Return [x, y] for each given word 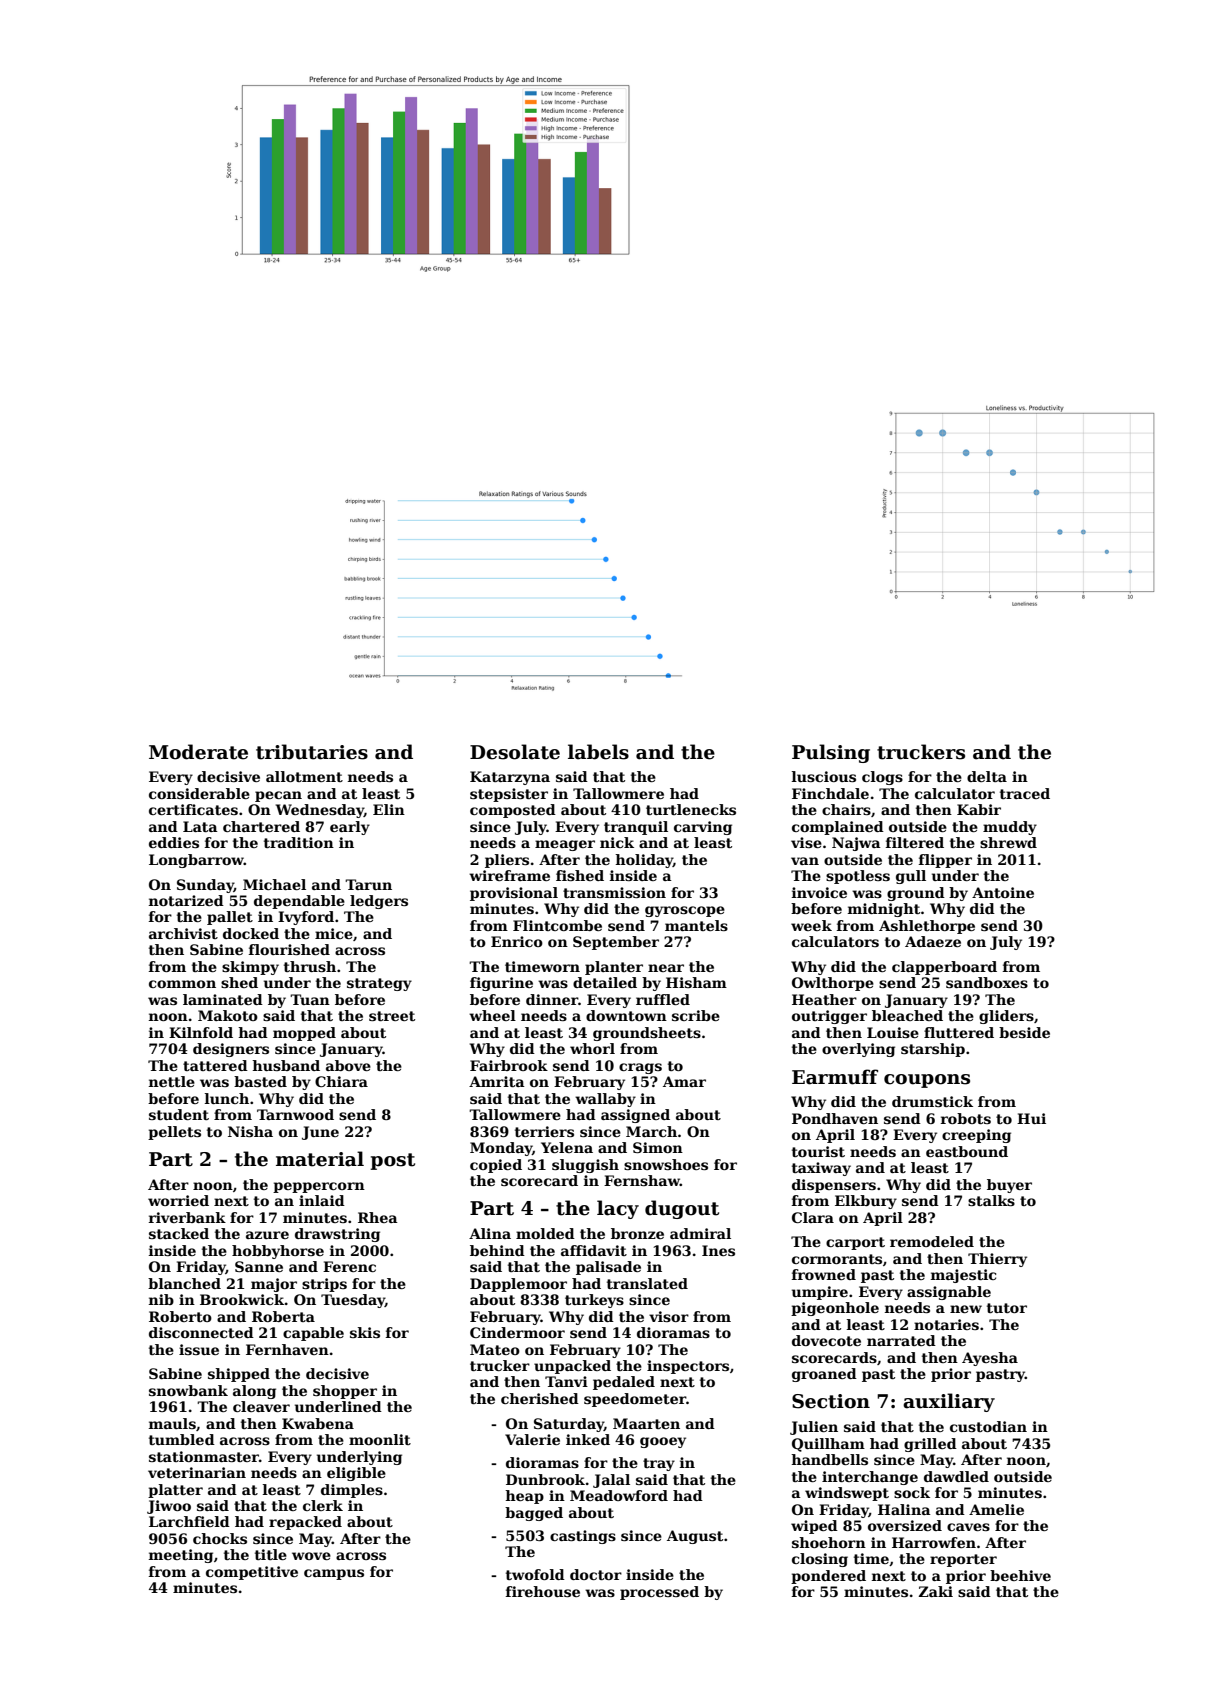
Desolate [515, 752]
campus [334, 1574]
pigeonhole [835, 1309]
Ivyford [306, 918]
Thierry [997, 1260]
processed [659, 1593]
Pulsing [831, 753]
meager [565, 845]
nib [161, 1299]
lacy [618, 1209]
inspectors [688, 1367]
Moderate [198, 752]
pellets [174, 1133]
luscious [824, 776]
